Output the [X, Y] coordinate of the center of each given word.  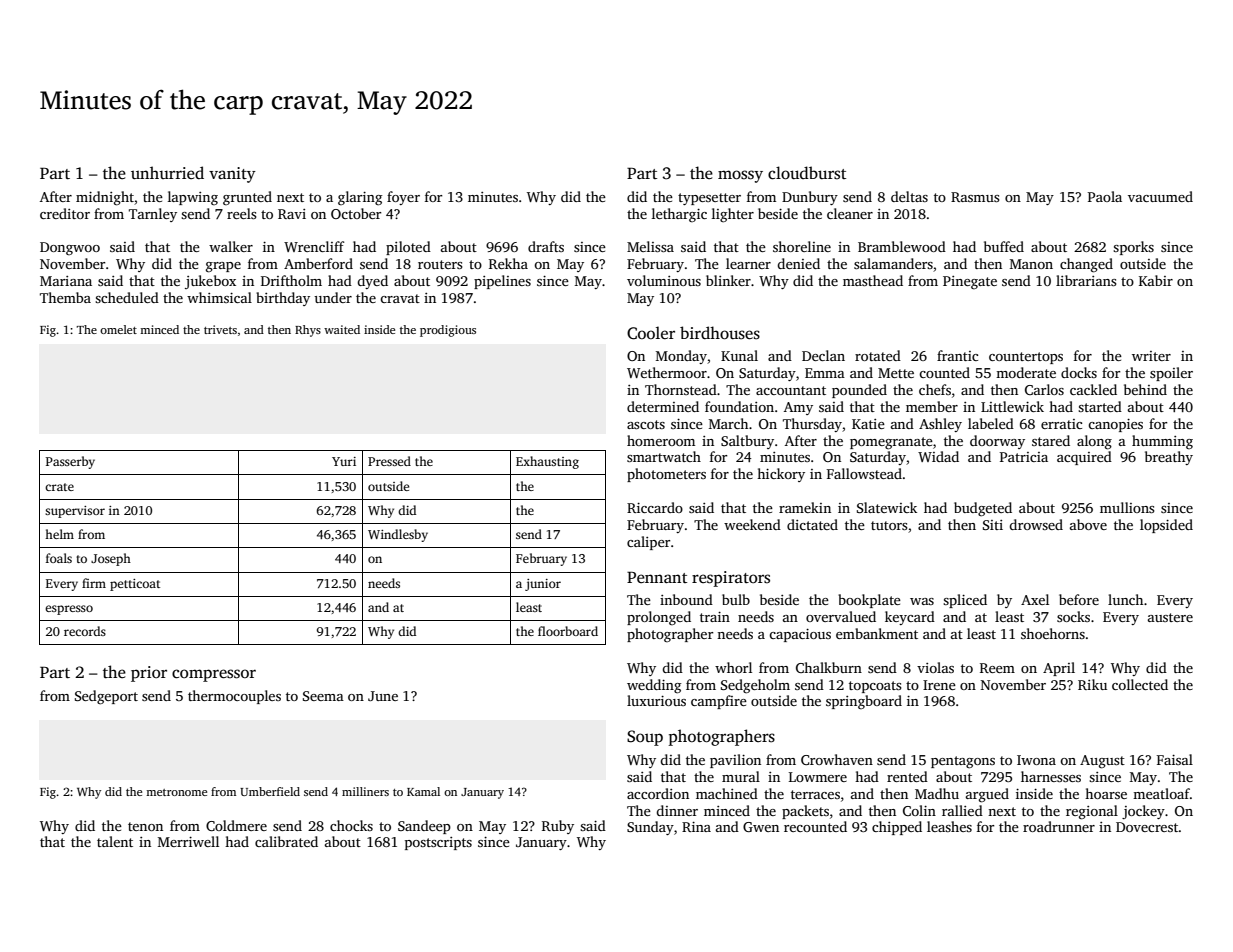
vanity [232, 175]
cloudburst [807, 173]
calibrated [286, 841]
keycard [910, 618]
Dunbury [810, 198]
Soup [645, 738]
